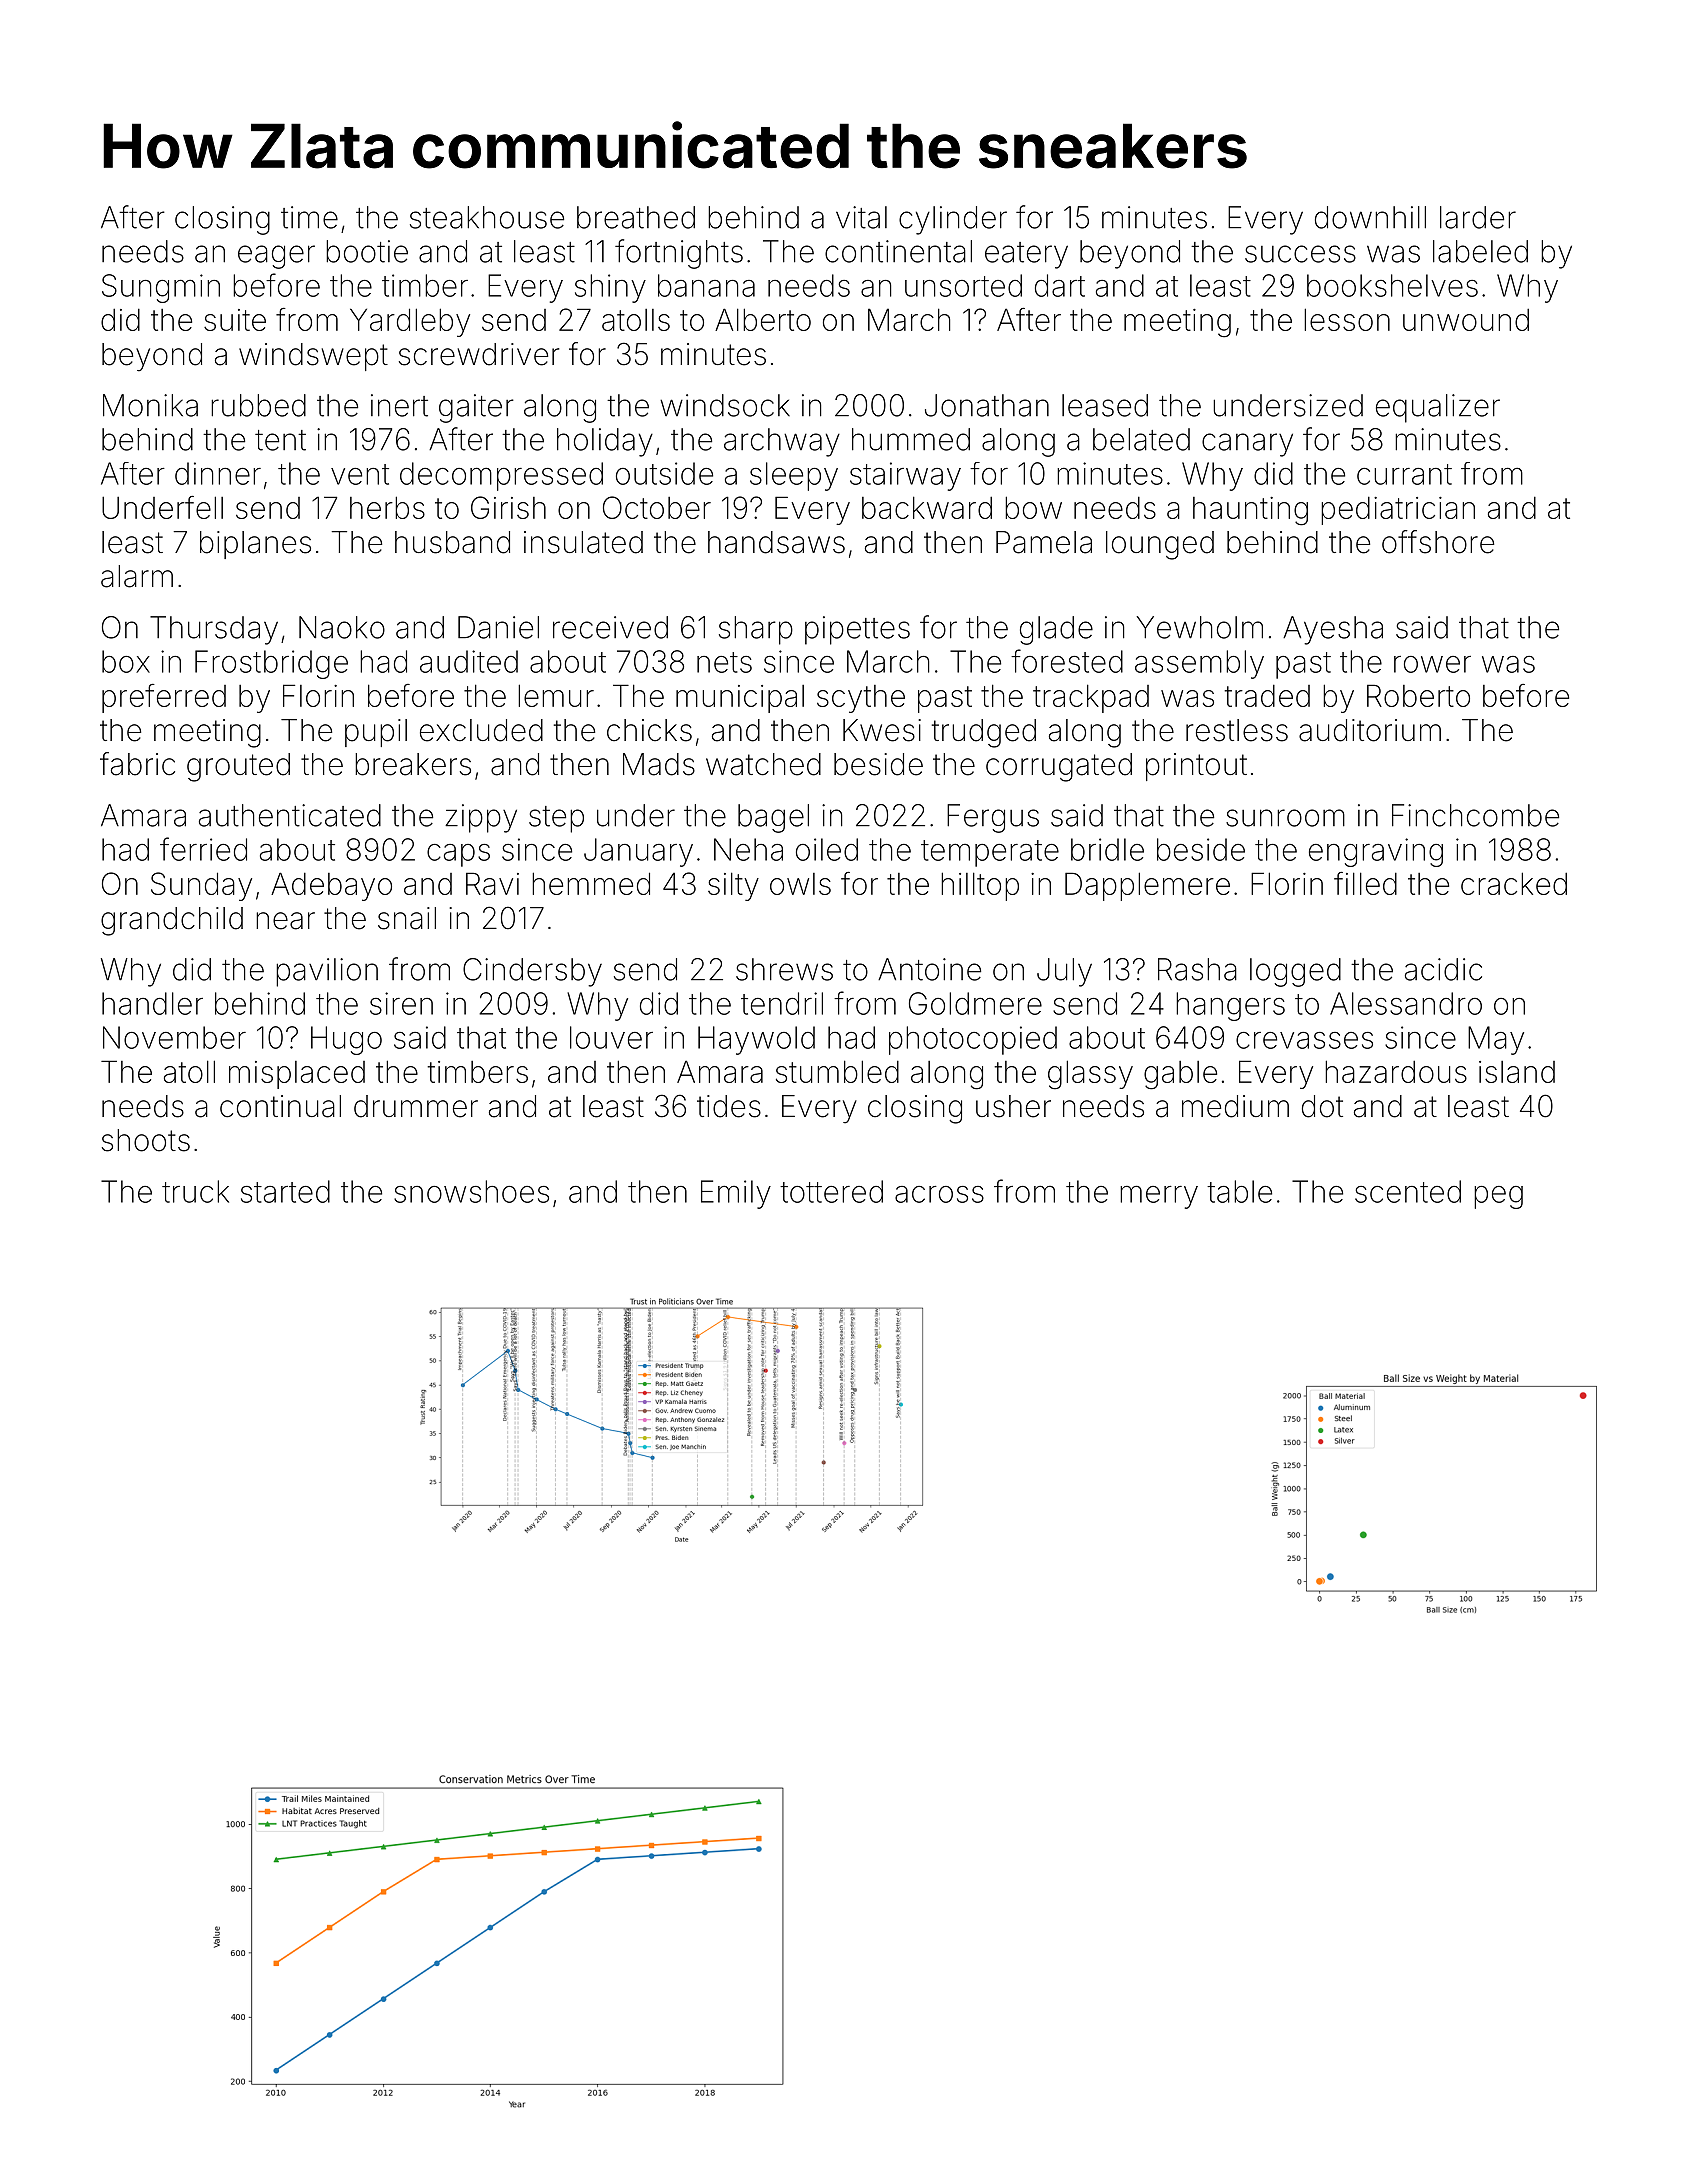 Image resolution: width=1683 pixels, height=2178 pixels. Describe the element at coordinates (1370, 730) in the screenshot. I see `auditorium` at that location.
